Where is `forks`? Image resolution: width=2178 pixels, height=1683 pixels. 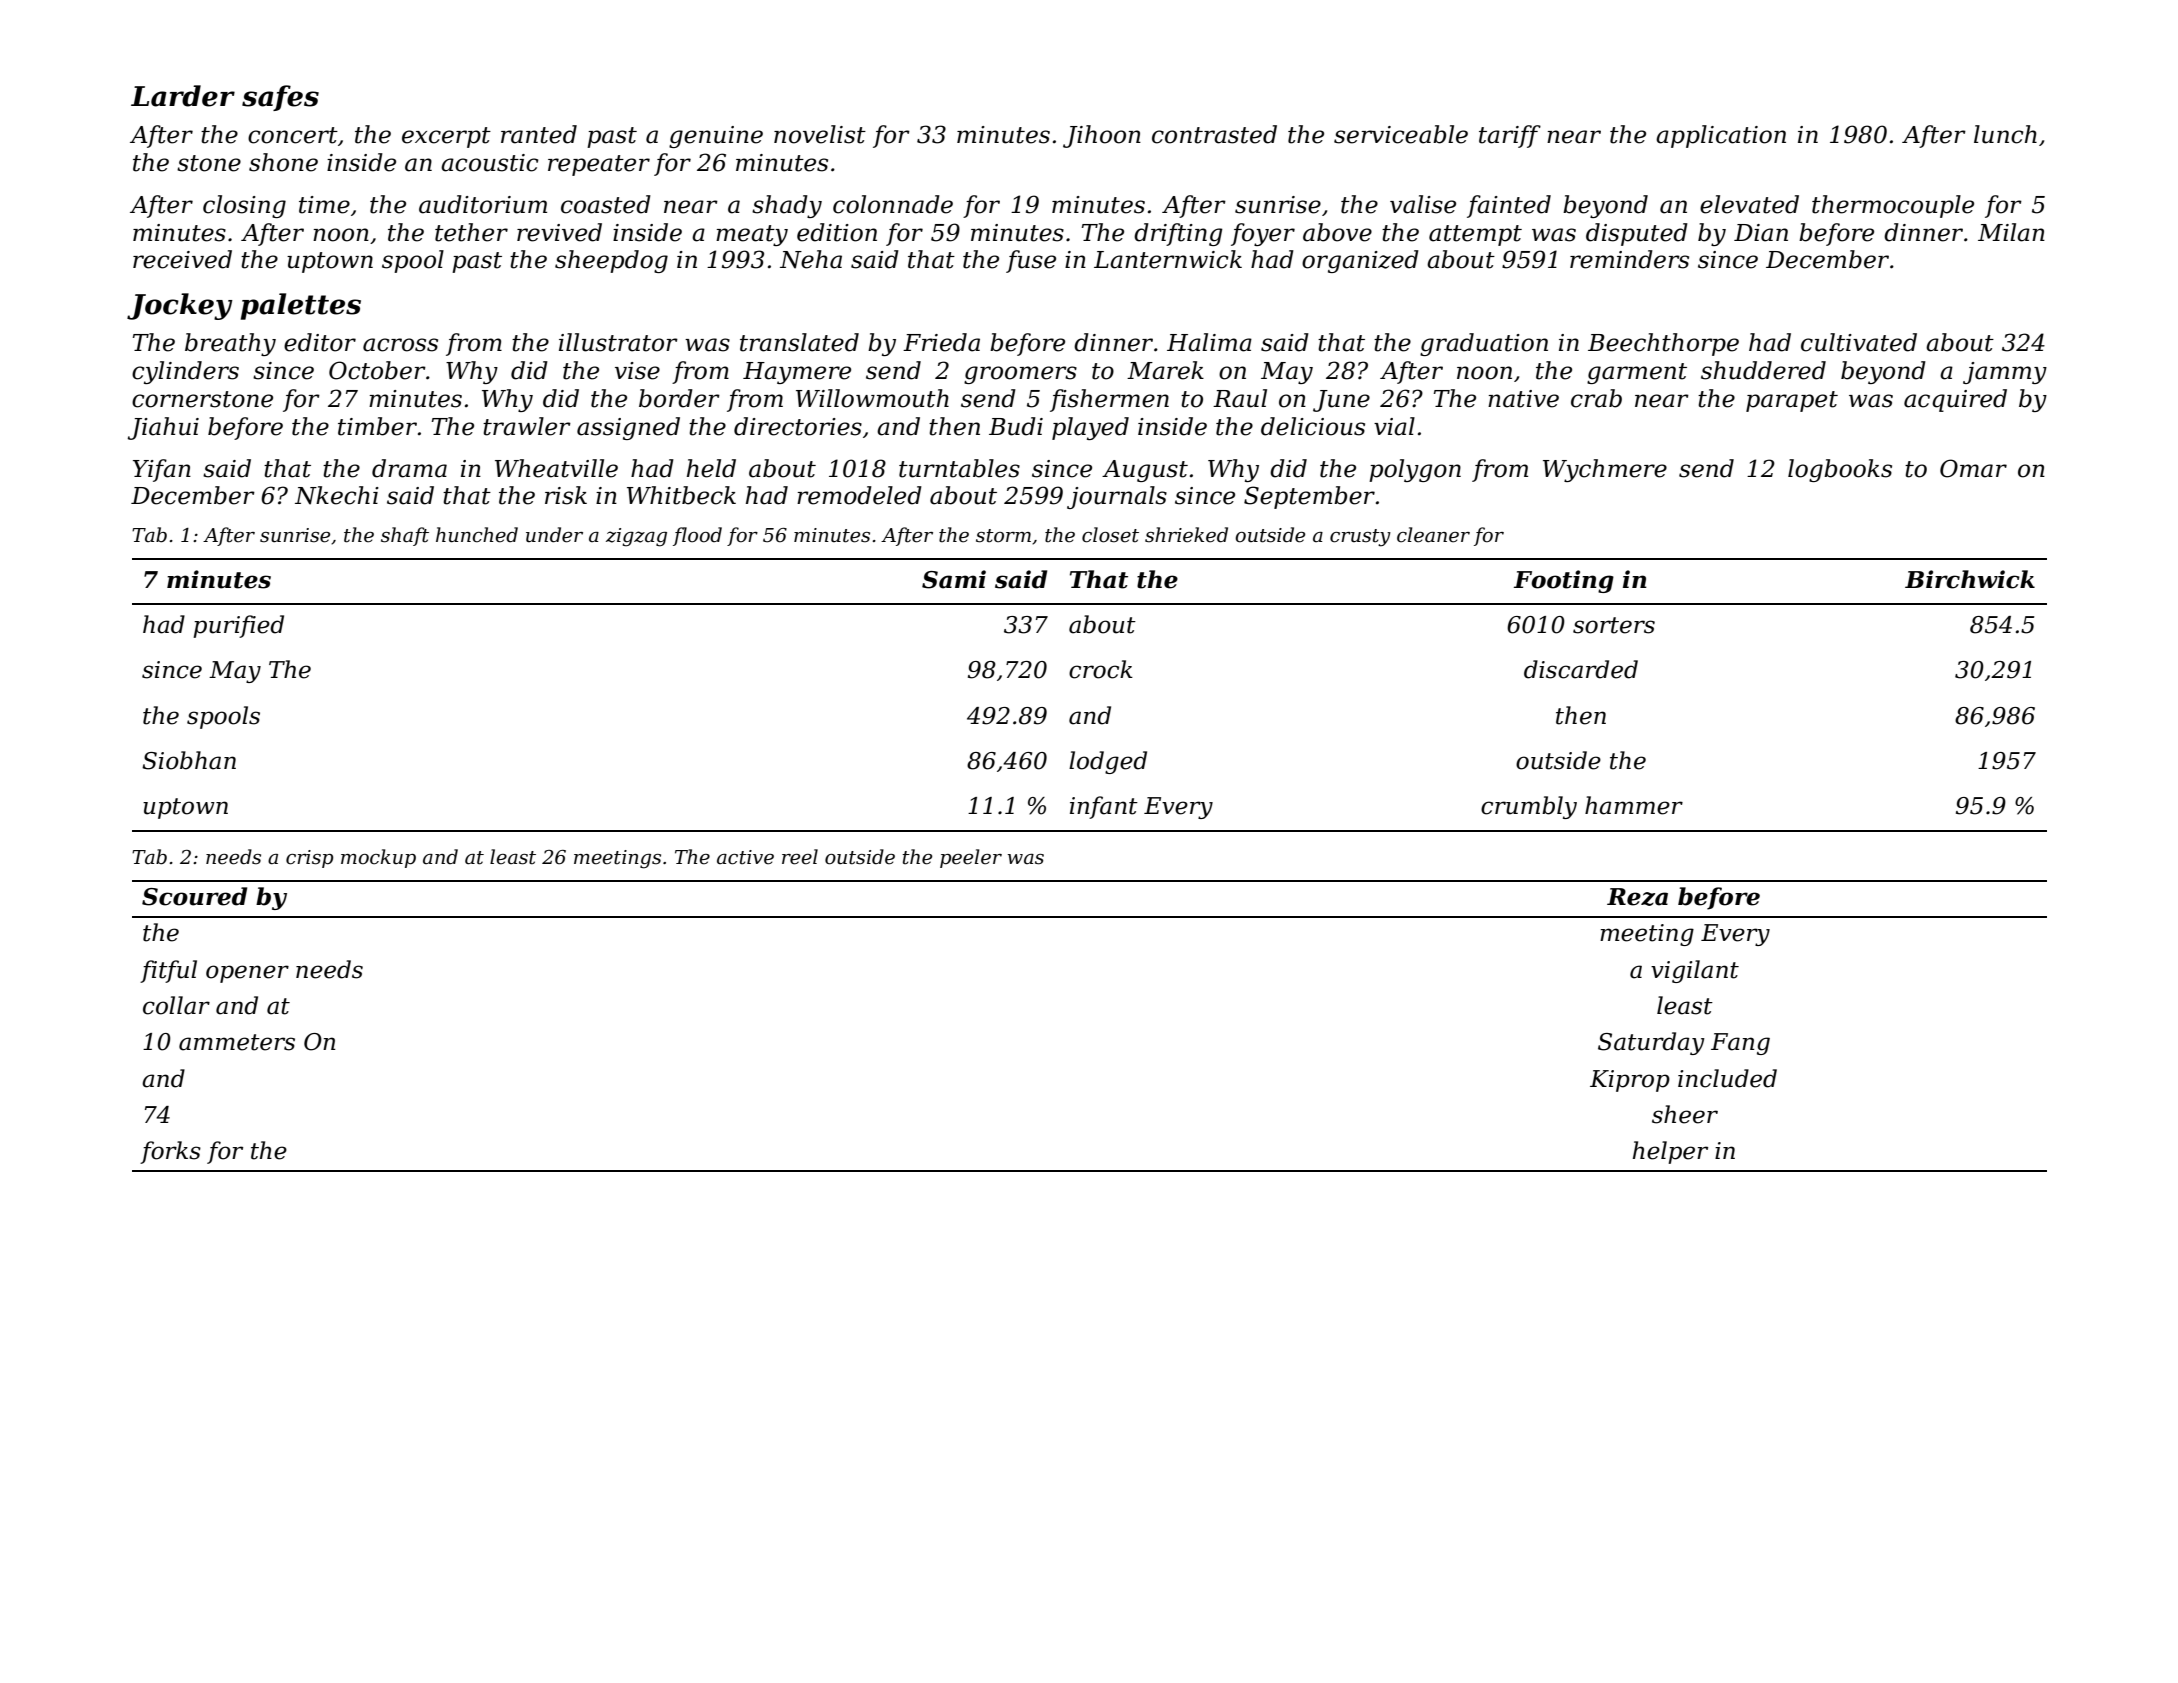 forks is located at coordinates (170, 1152).
